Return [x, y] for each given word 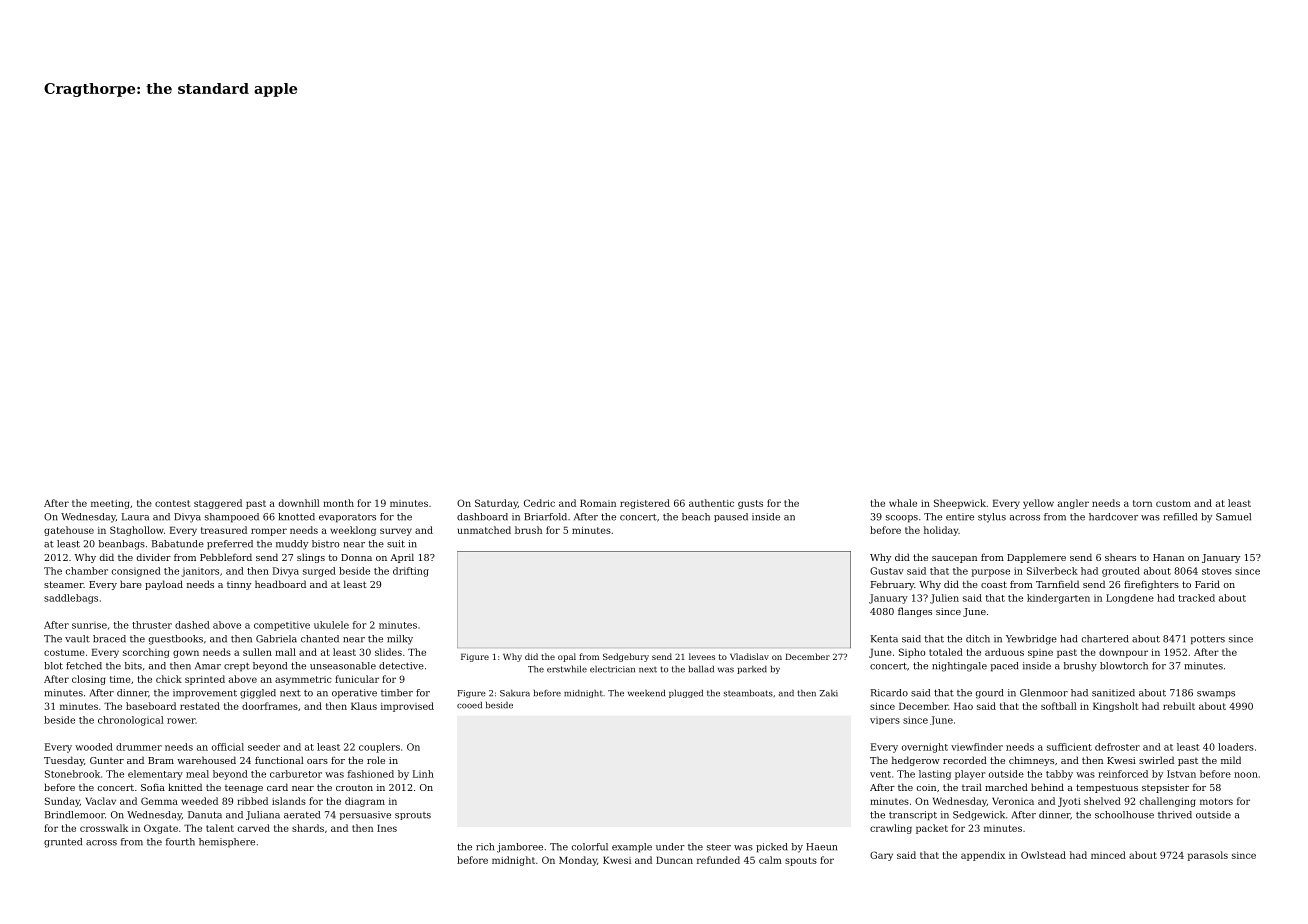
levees [702, 656]
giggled [258, 694]
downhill [299, 503]
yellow [1038, 504]
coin [926, 787]
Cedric [539, 503]
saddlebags [71, 599]
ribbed [252, 801]
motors [1216, 801]
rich [485, 847]
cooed [469, 705]
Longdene [1130, 599]
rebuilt [1179, 706]
